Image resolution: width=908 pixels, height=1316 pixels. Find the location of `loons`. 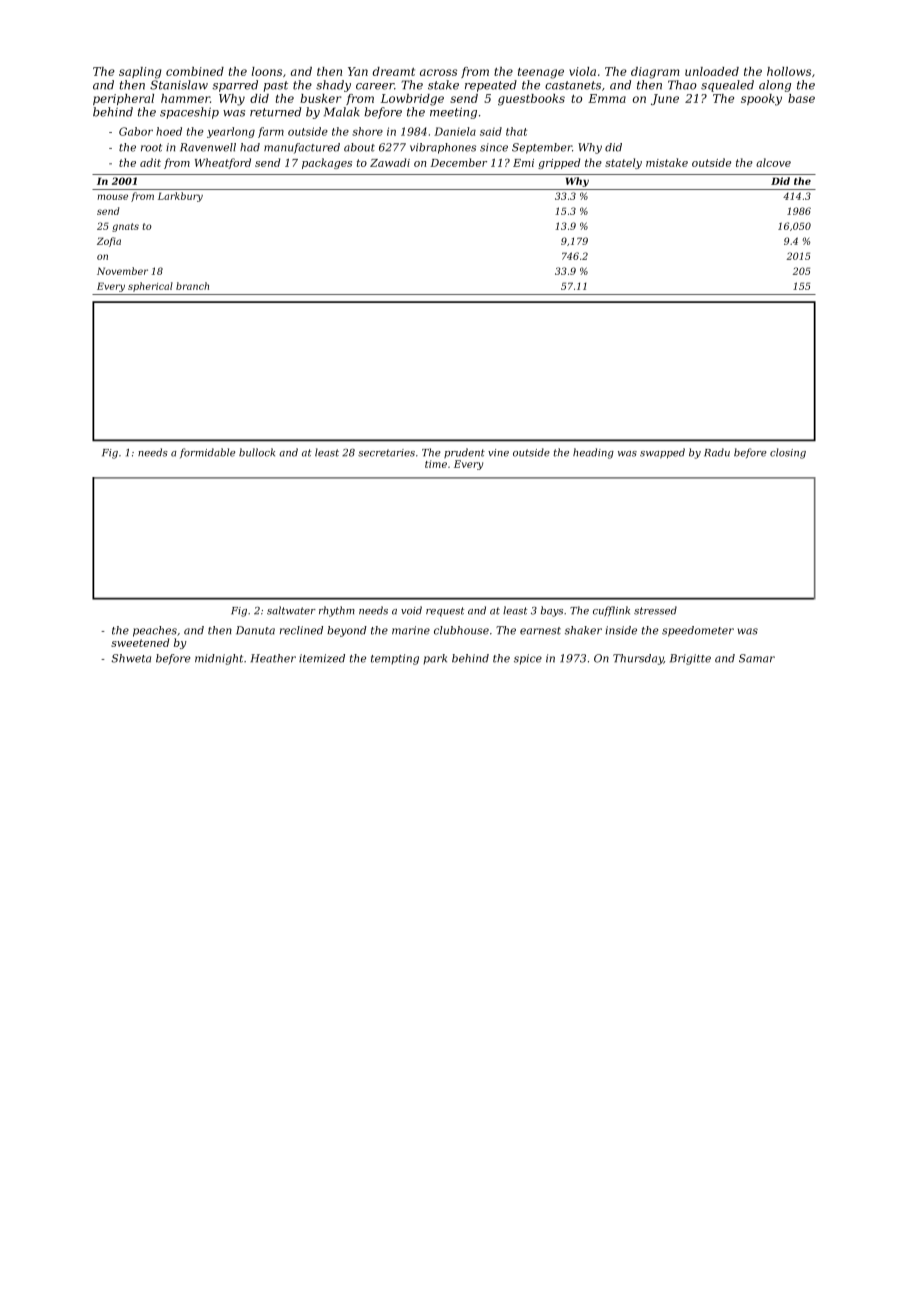

loons is located at coordinates (267, 71).
